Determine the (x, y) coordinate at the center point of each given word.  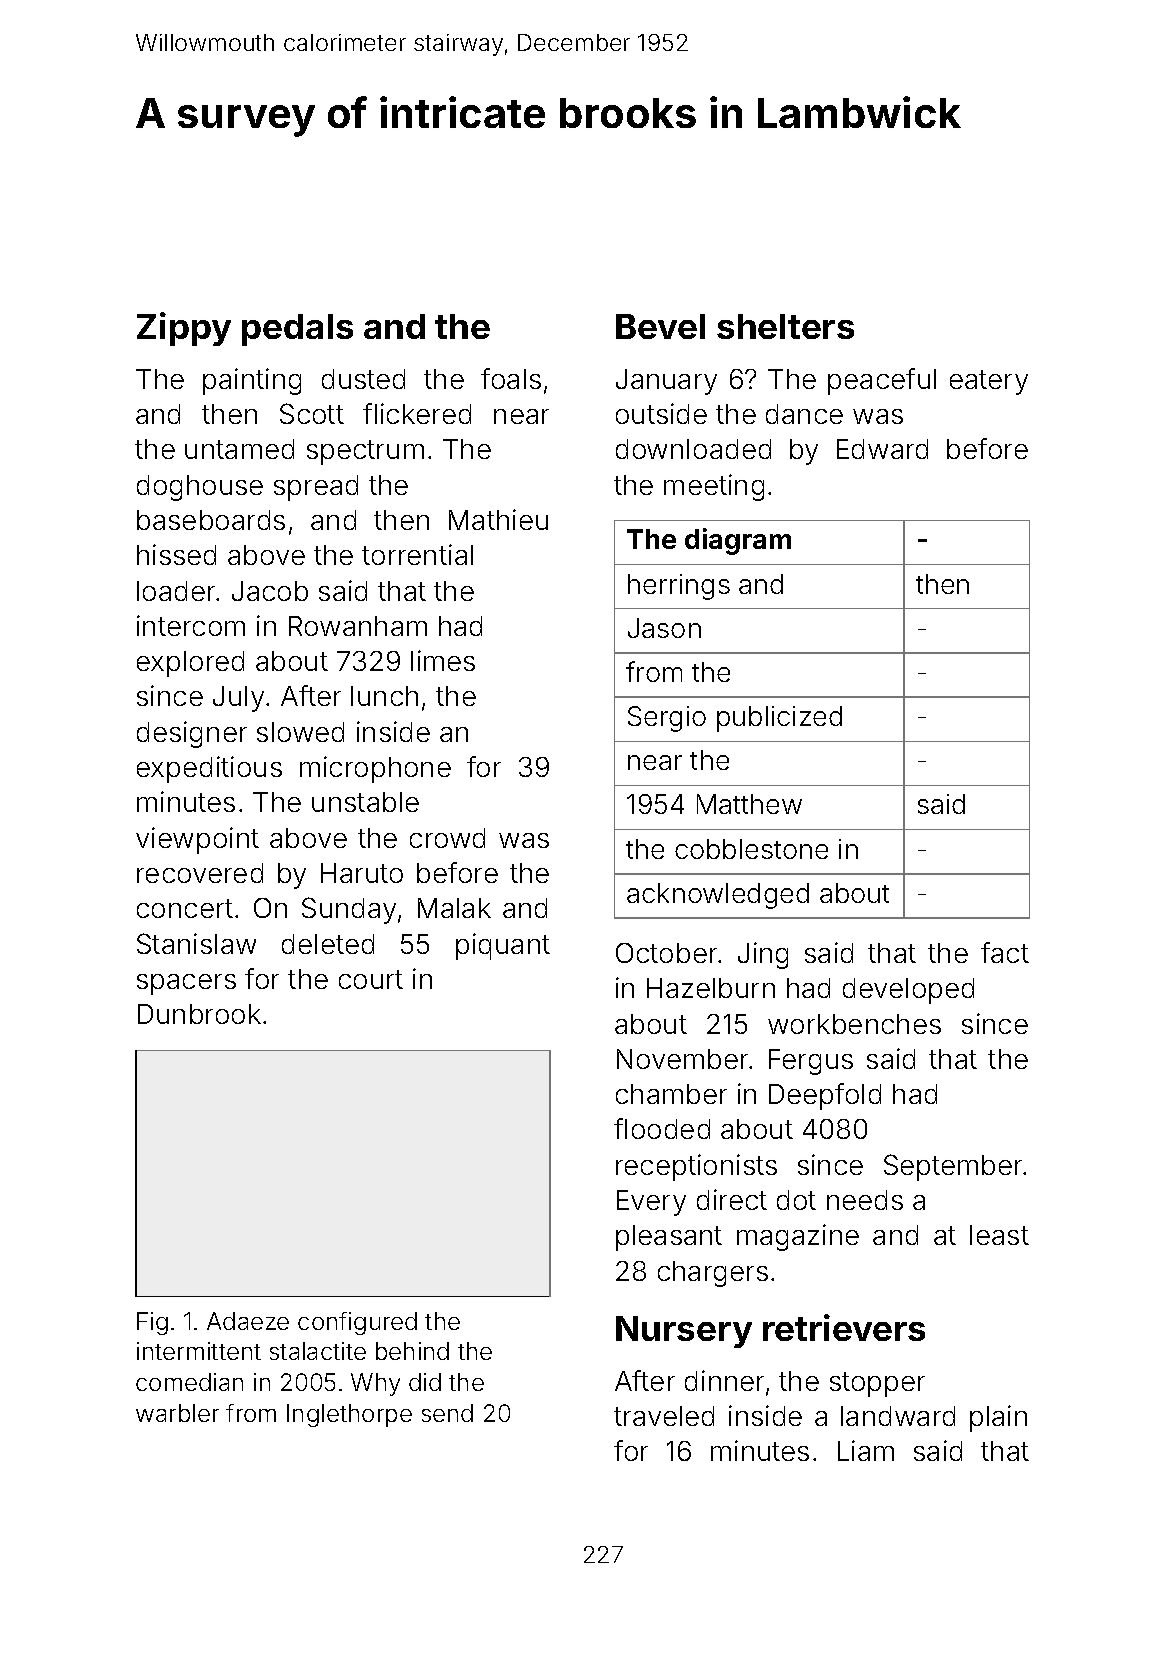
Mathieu (498, 519)
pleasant (669, 1238)
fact (1005, 952)
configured (357, 1323)
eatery (989, 382)
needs (865, 1200)
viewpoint (197, 840)
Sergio (667, 719)
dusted (363, 379)
